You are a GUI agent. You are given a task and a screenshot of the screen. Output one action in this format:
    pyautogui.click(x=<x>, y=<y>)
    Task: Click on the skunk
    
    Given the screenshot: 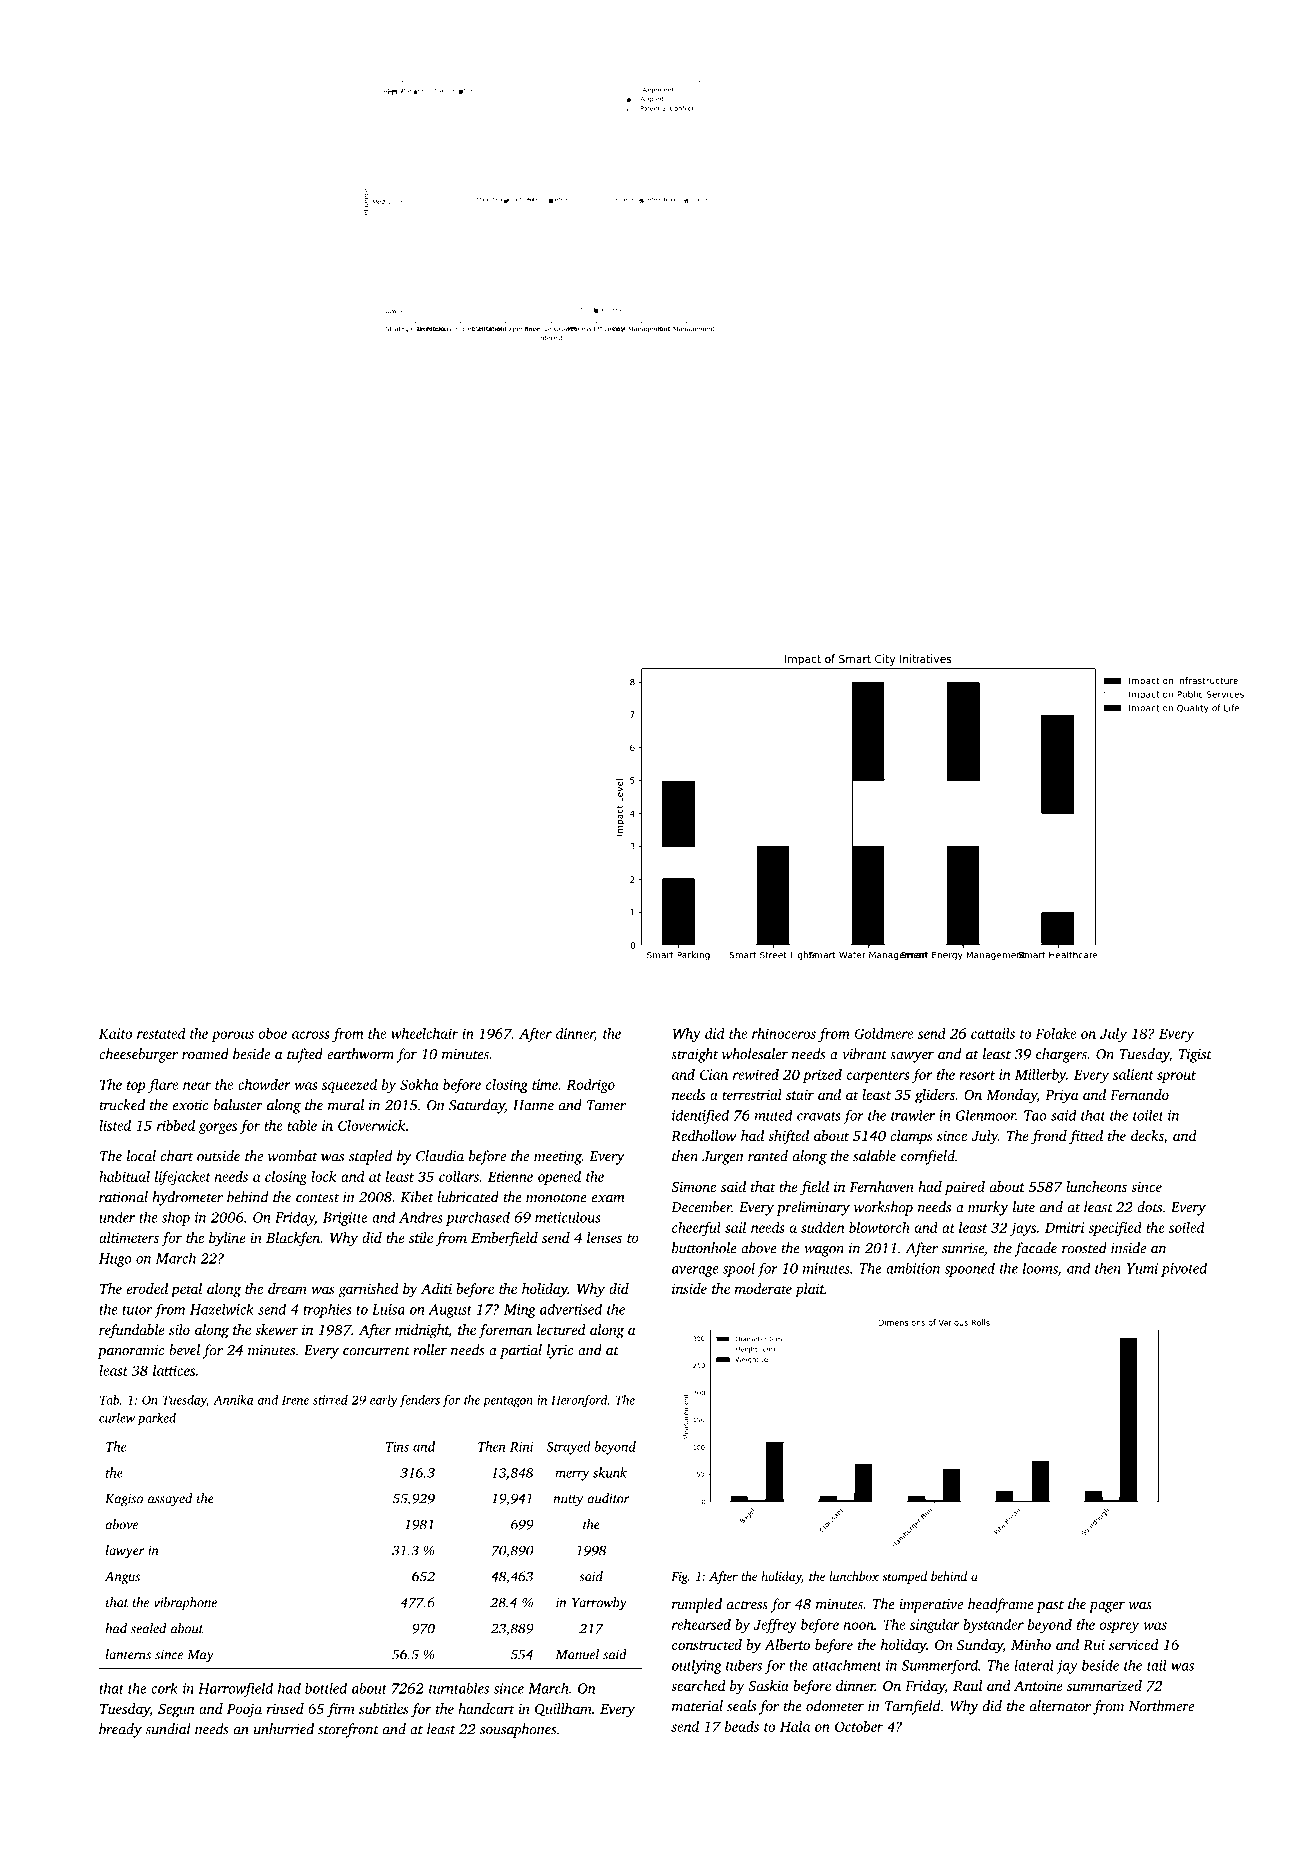 What is the action you would take?
    pyautogui.click(x=610, y=1472)
